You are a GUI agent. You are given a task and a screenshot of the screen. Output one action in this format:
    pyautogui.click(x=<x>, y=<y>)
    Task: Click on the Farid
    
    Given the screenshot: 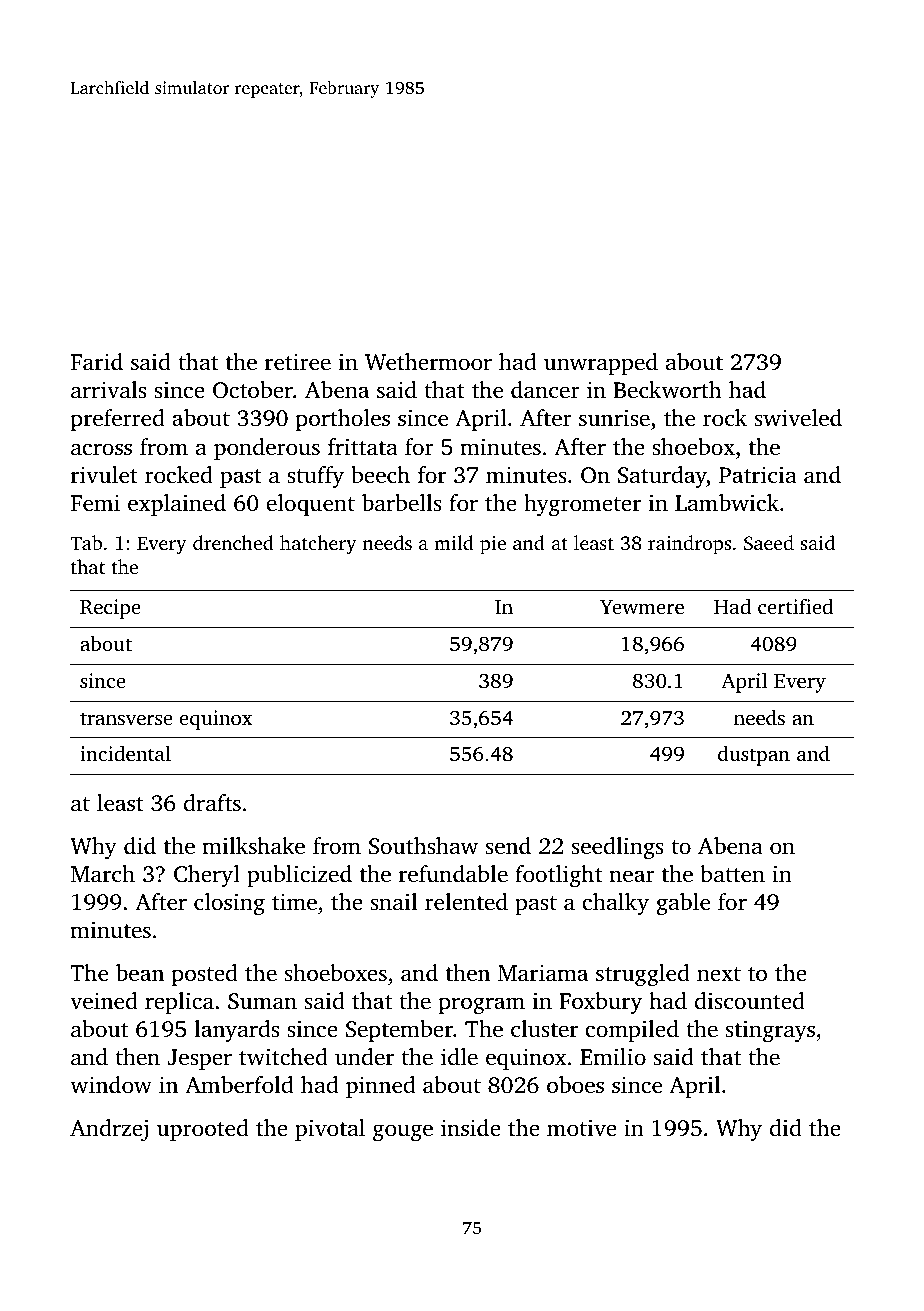 What is the action you would take?
    pyautogui.click(x=97, y=361)
